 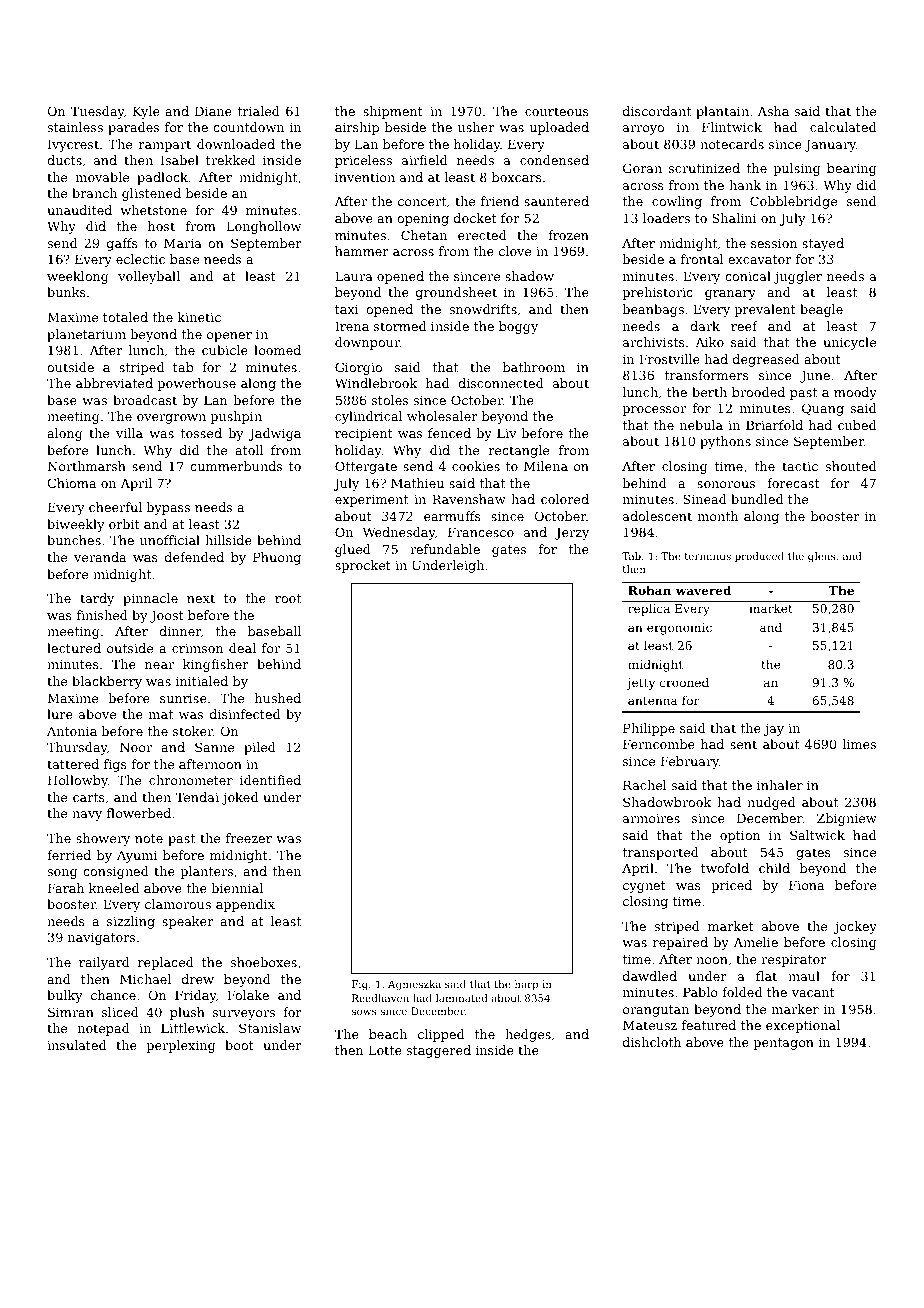 I want to click on Diane, so click(x=213, y=111).
